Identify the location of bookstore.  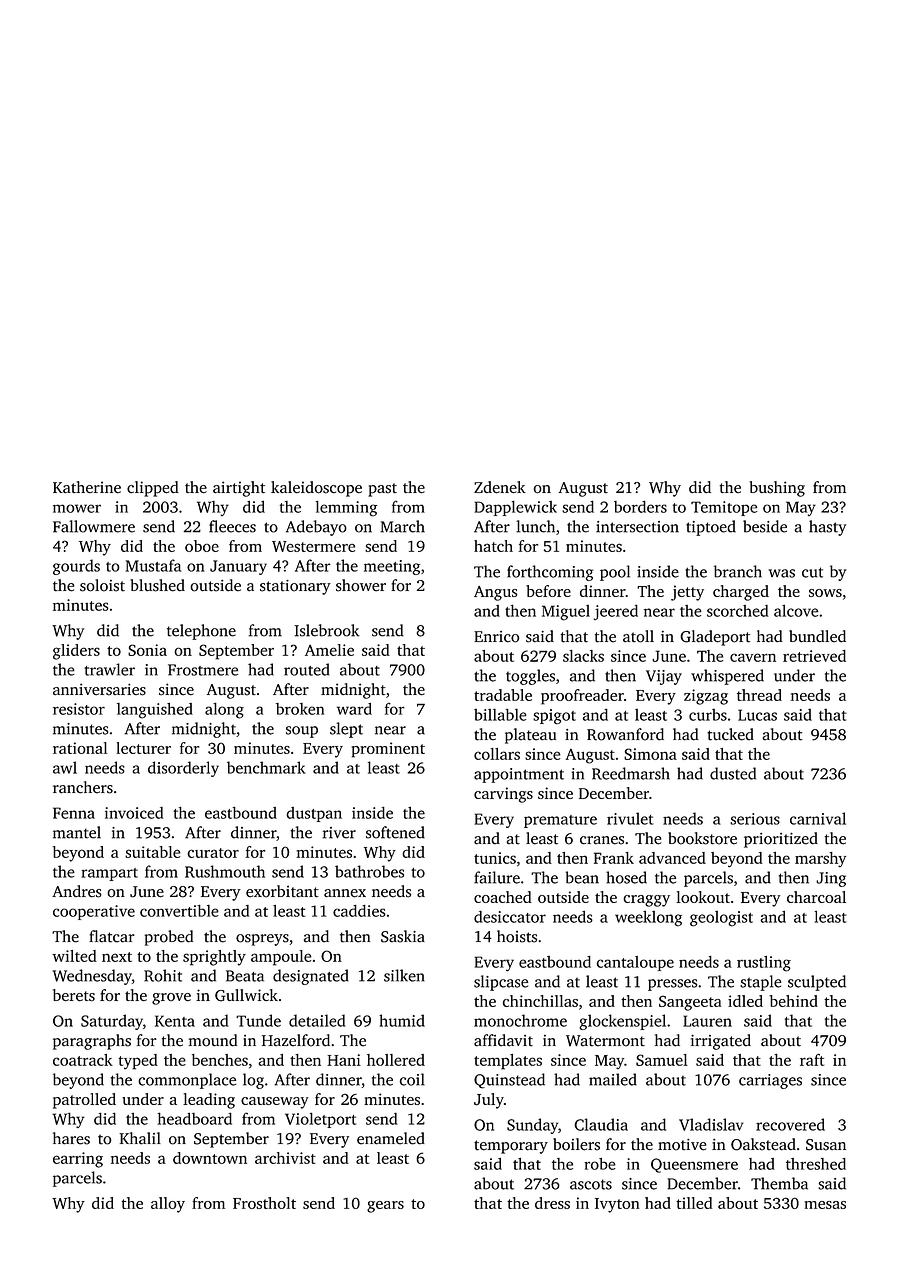
(702, 838).
